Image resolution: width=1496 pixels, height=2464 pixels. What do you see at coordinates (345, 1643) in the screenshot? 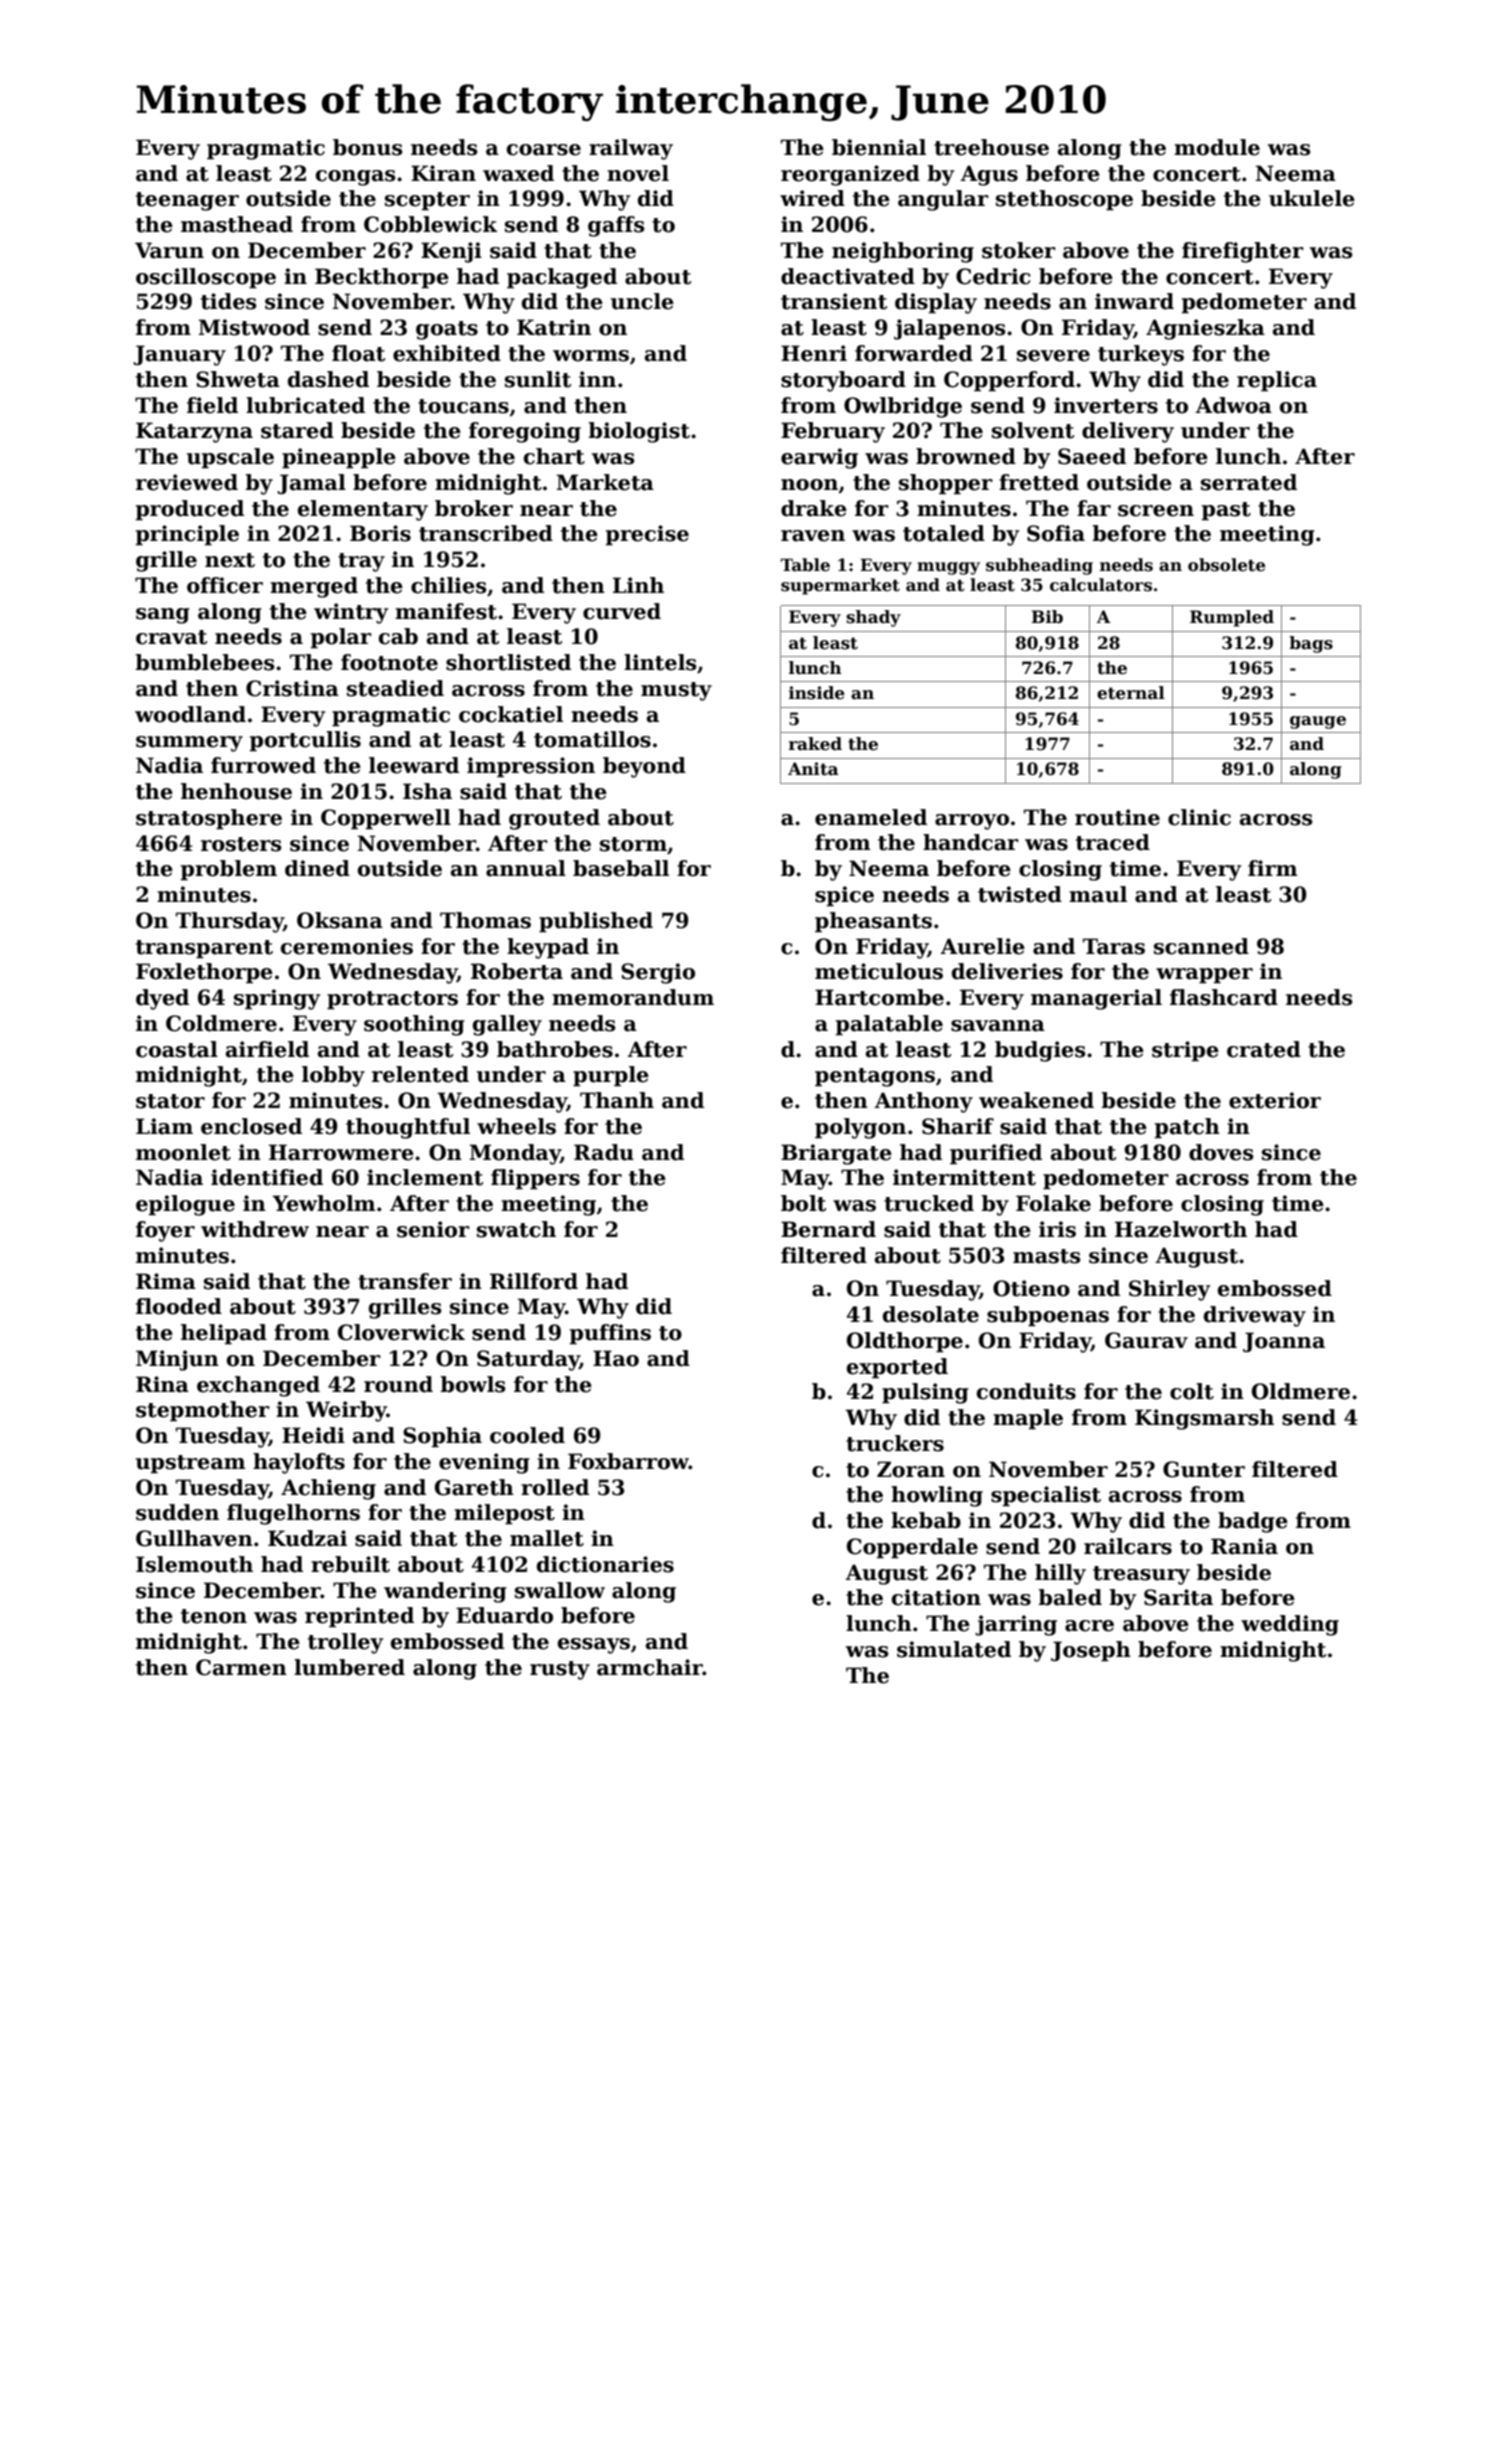
I see `trolley` at bounding box center [345, 1643].
